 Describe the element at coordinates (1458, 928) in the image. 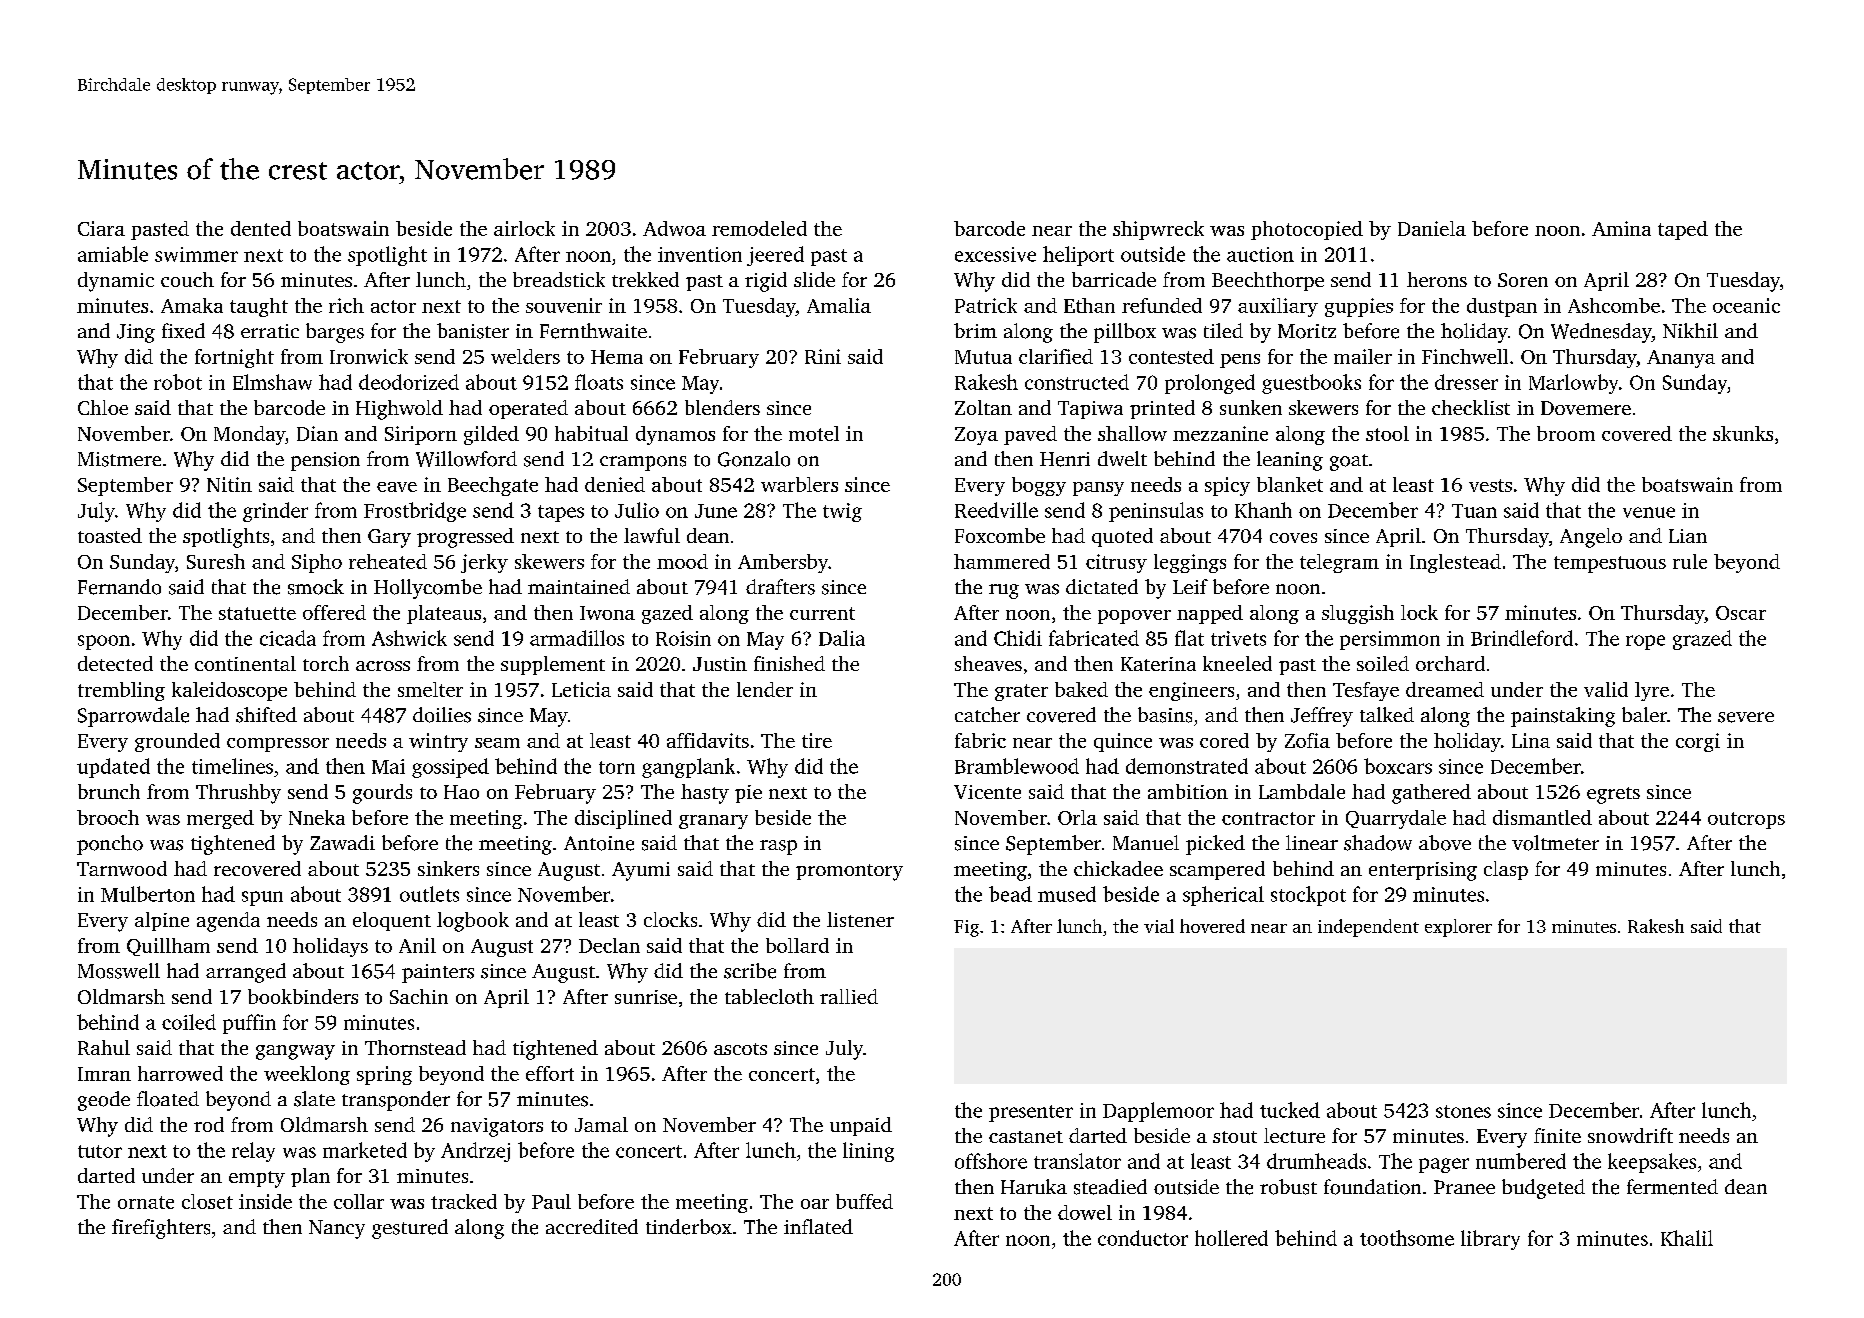

I see `explorer` at that location.
